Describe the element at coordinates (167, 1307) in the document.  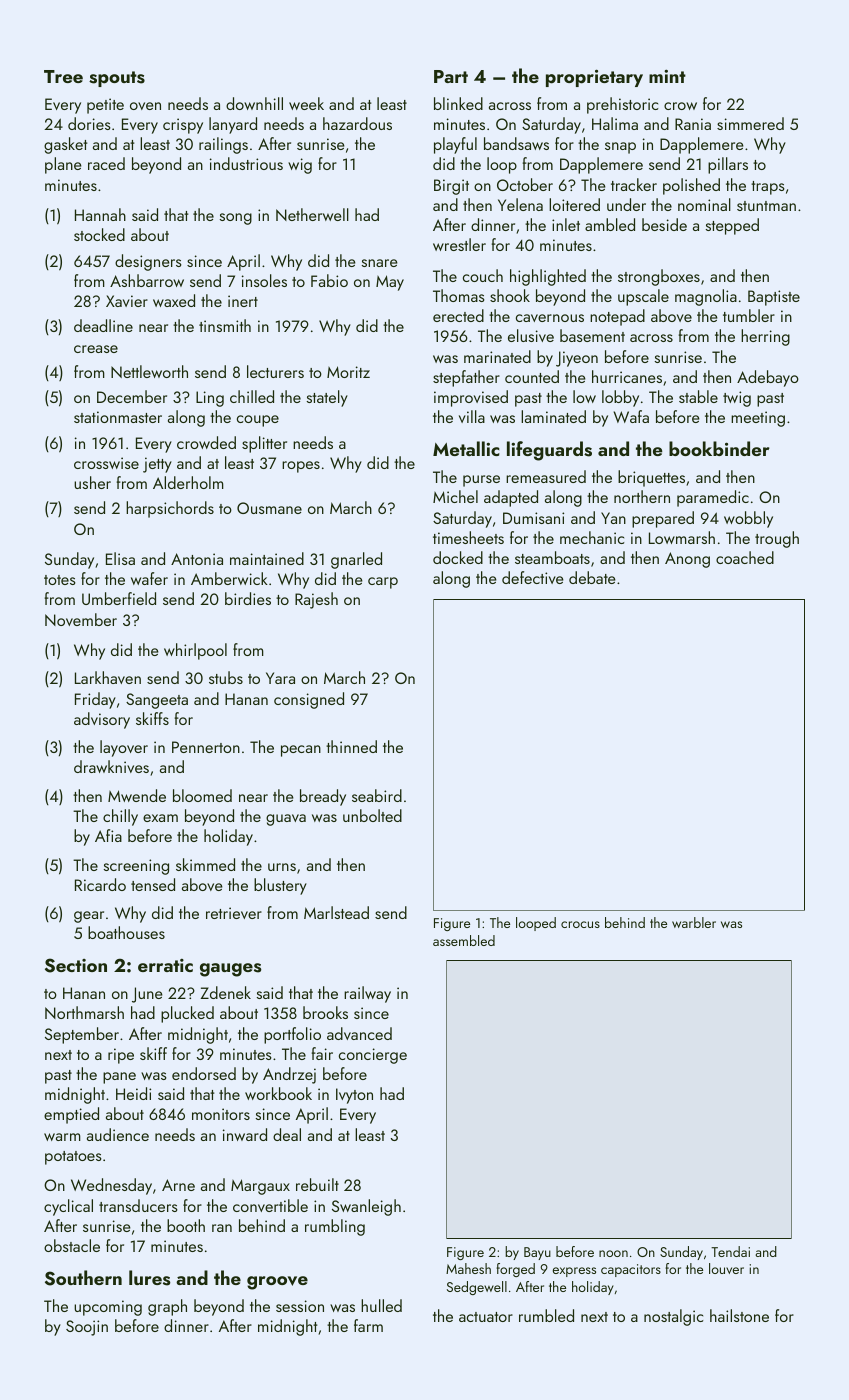
I see `graph` at that location.
